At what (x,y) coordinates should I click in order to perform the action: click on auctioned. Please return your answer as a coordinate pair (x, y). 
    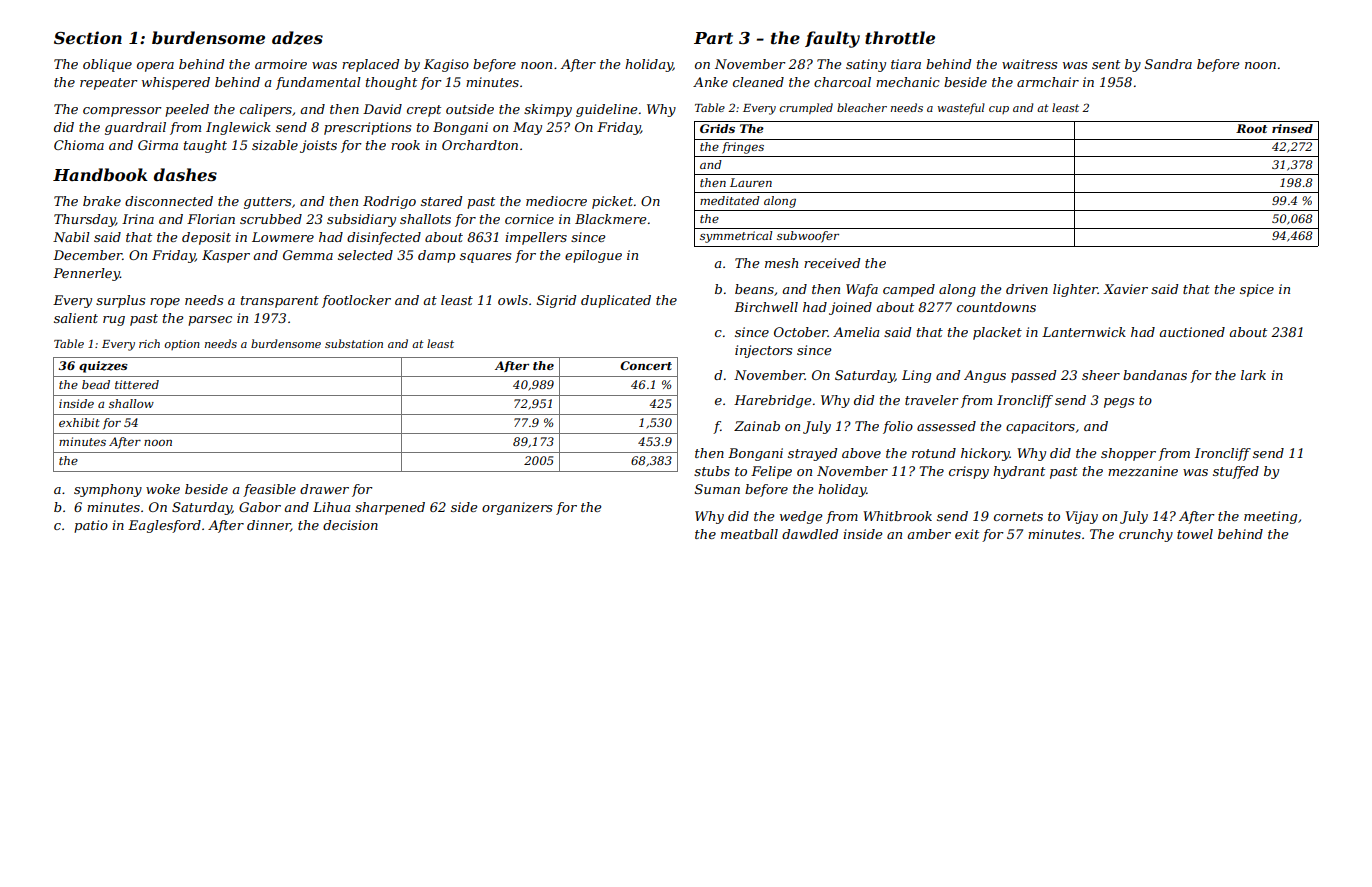
    Looking at the image, I should click on (1192, 332).
